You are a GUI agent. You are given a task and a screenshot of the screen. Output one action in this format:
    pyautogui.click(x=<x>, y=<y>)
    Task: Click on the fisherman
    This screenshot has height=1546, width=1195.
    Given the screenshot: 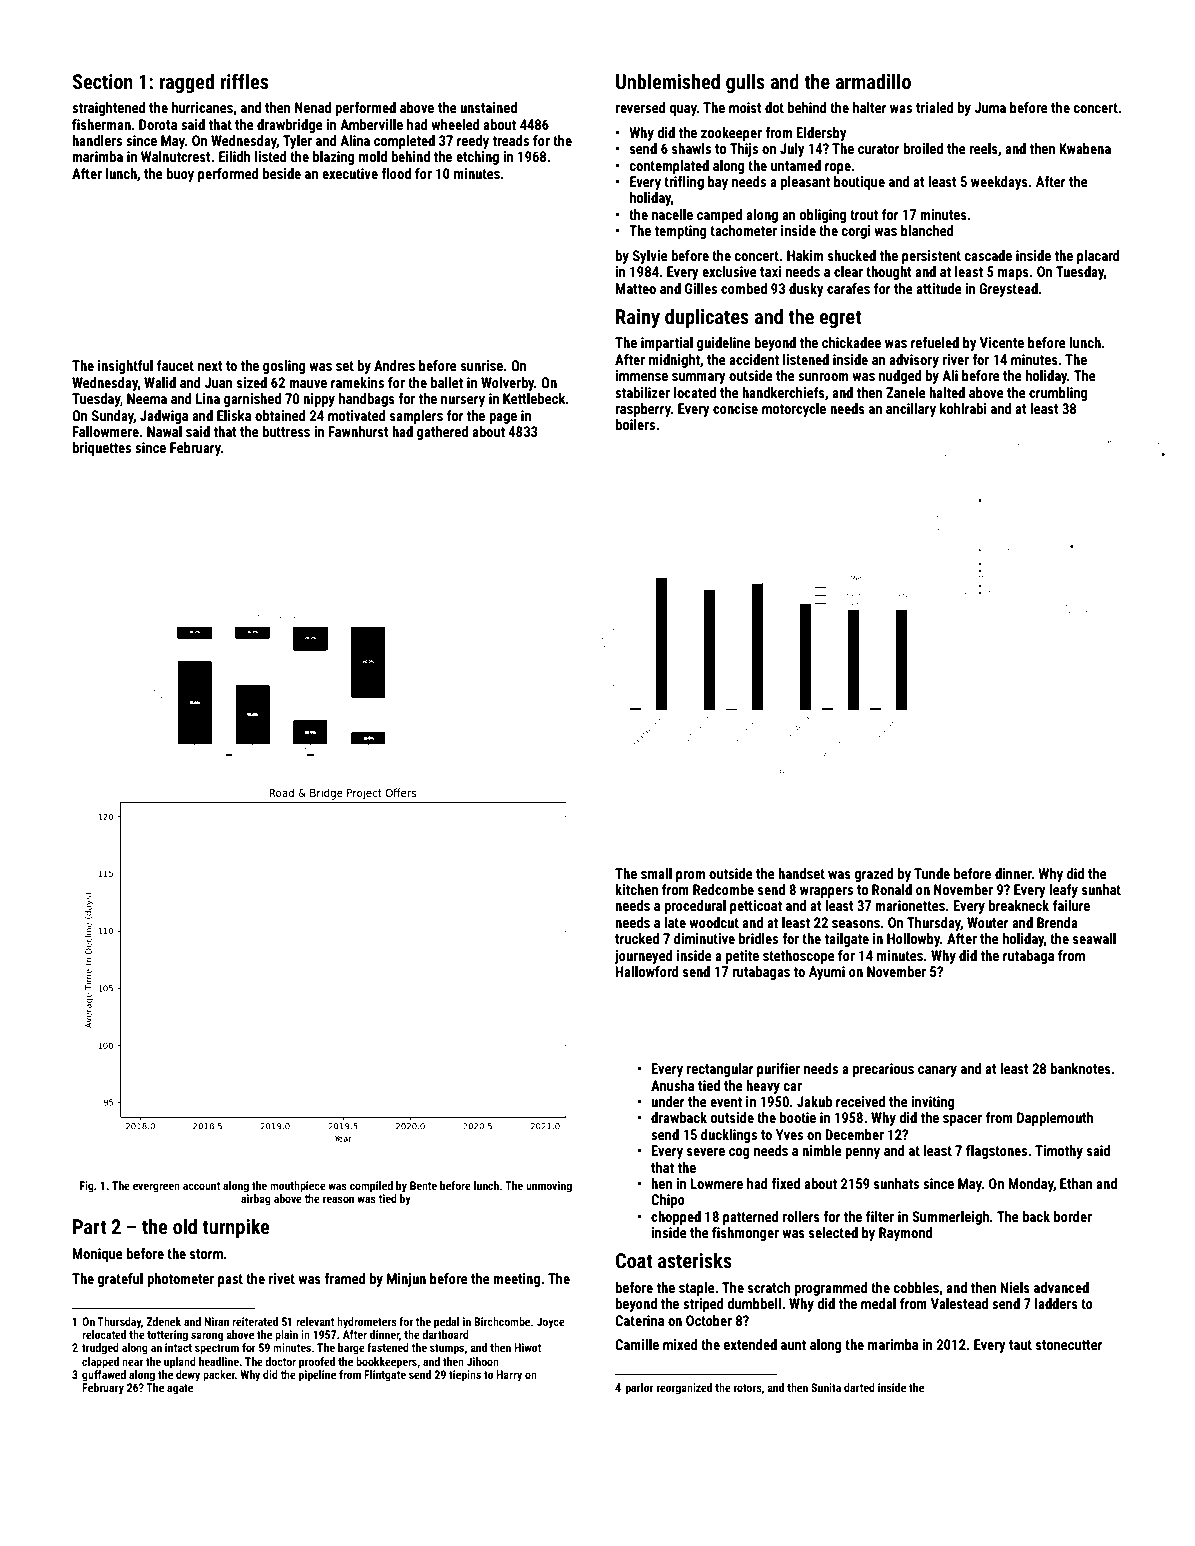 What is the action you would take?
    pyautogui.click(x=101, y=124)
